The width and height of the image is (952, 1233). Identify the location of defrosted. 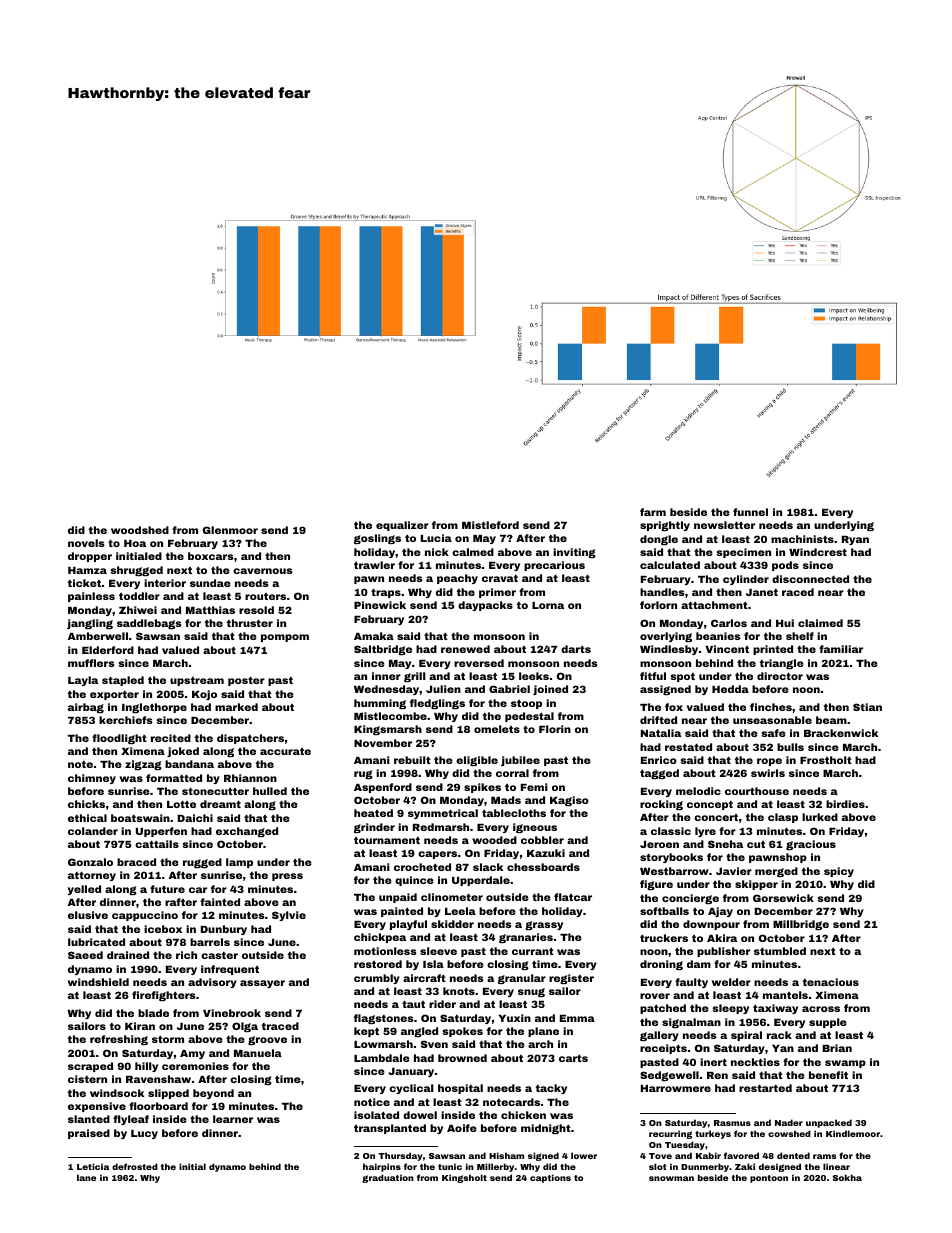
(135, 1166).
